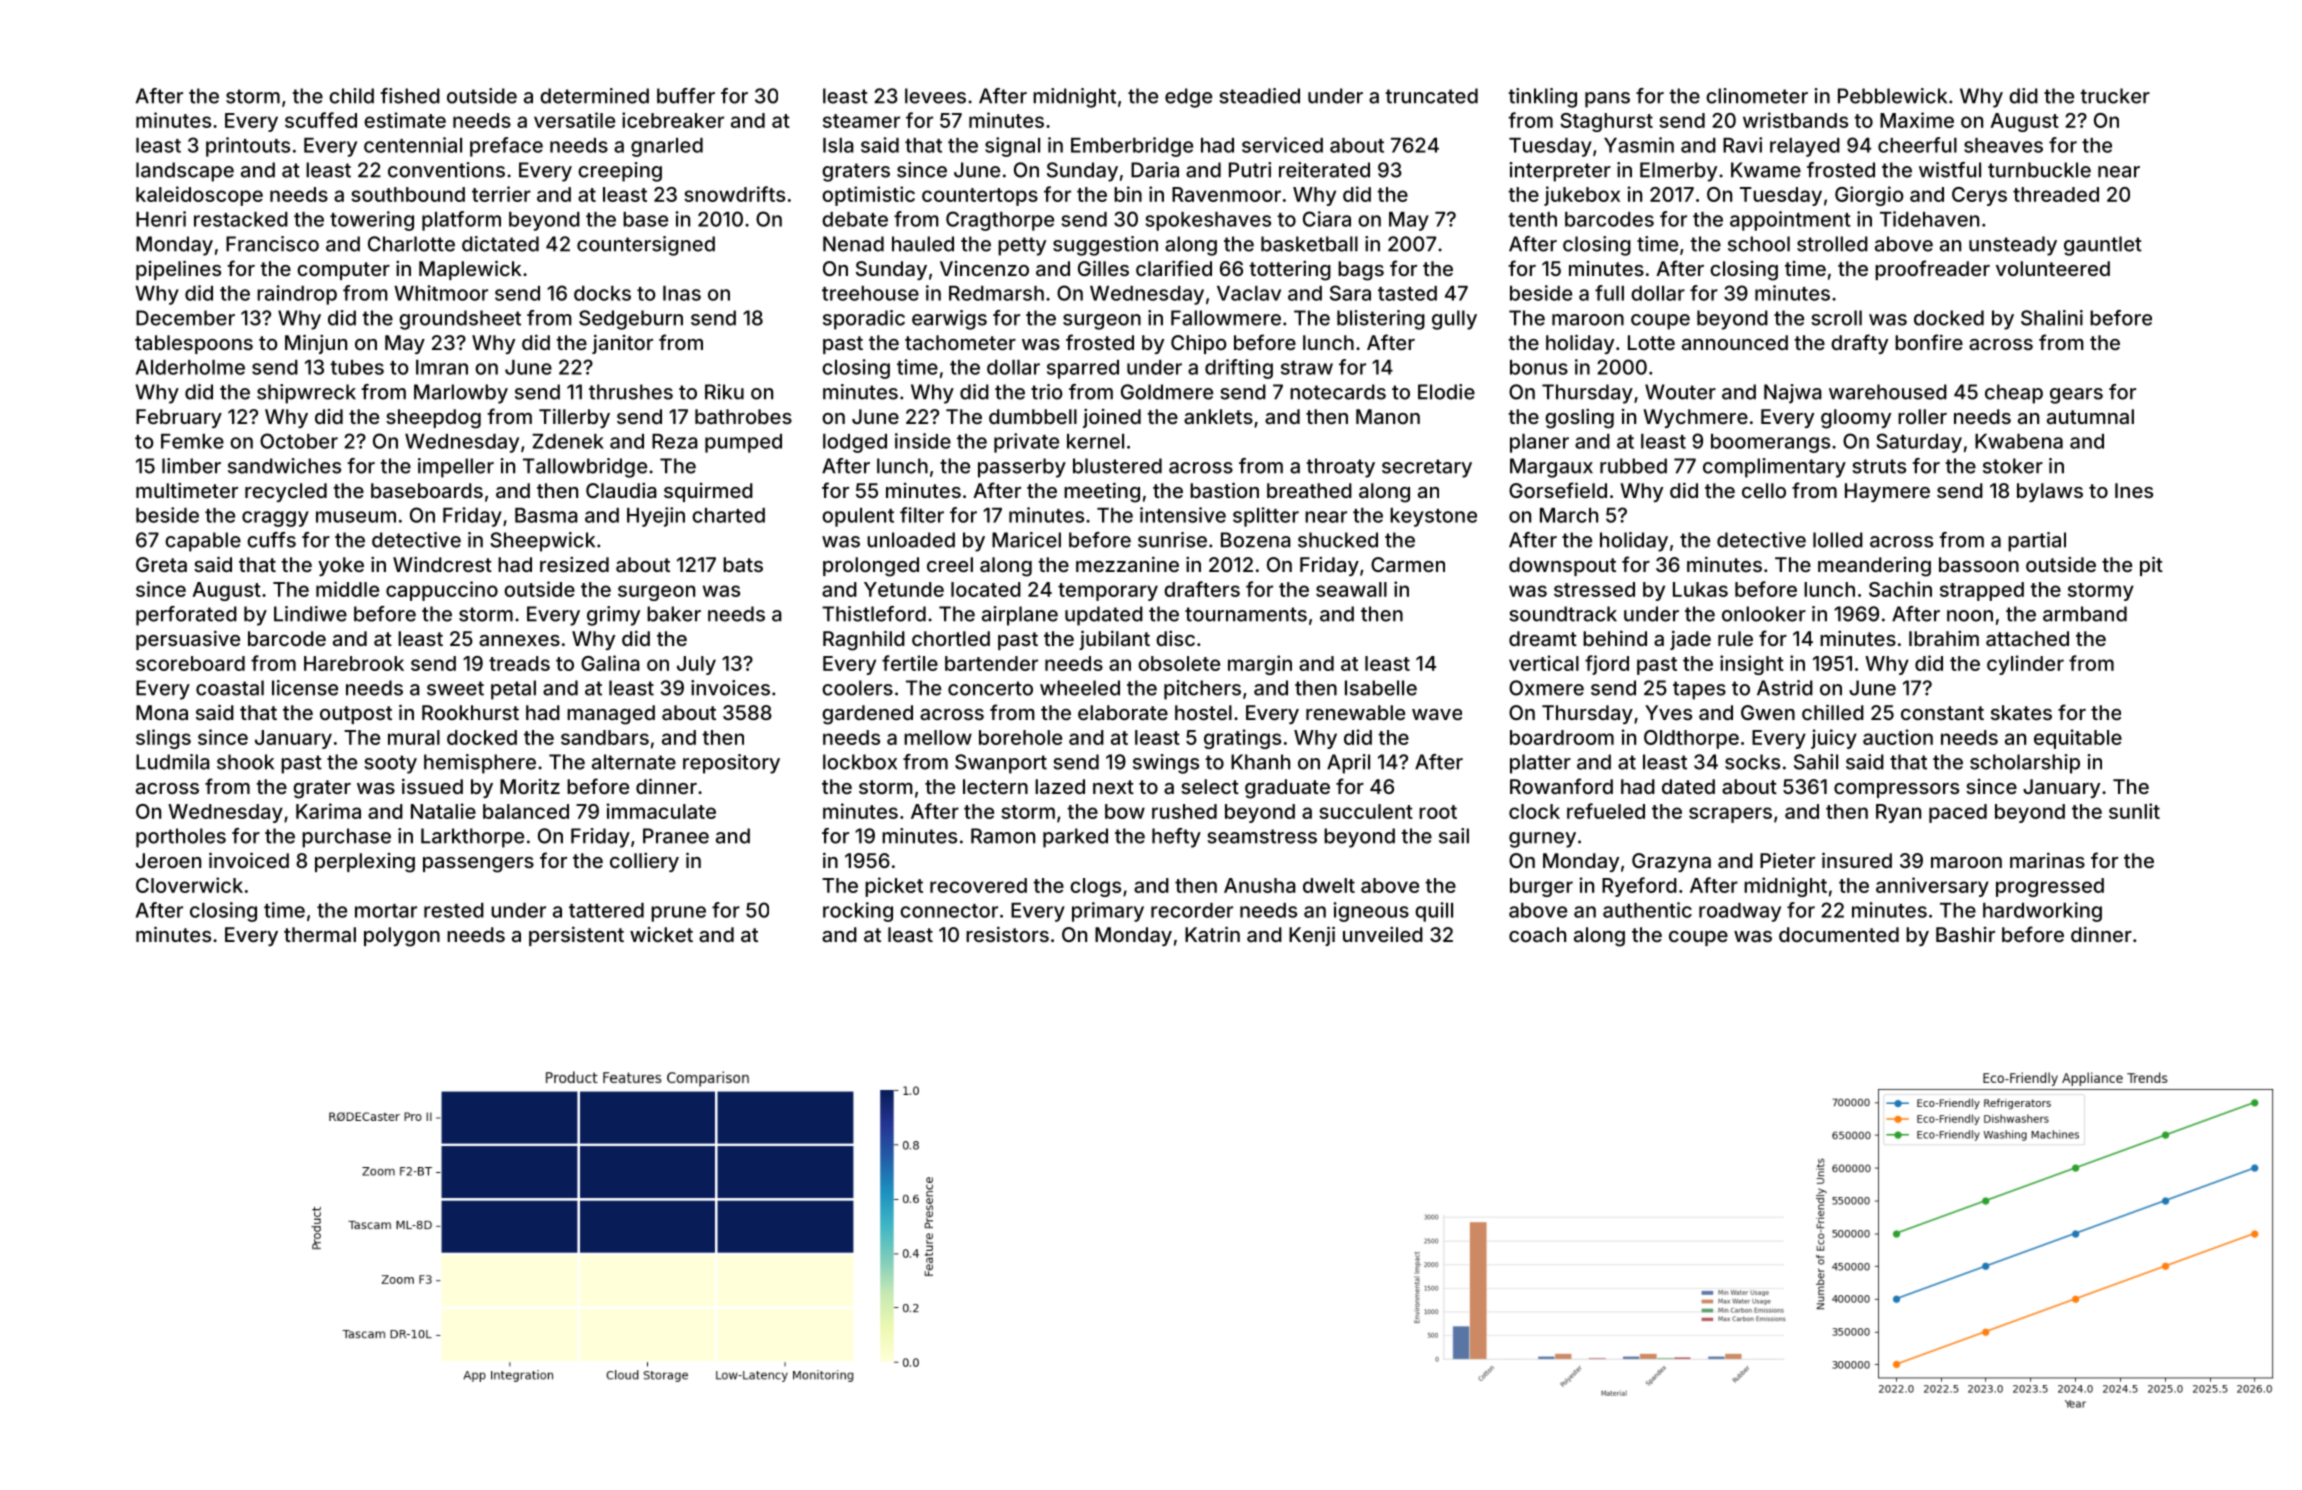  Describe the element at coordinates (1757, 96) in the page. I see `clinometer` at that location.
